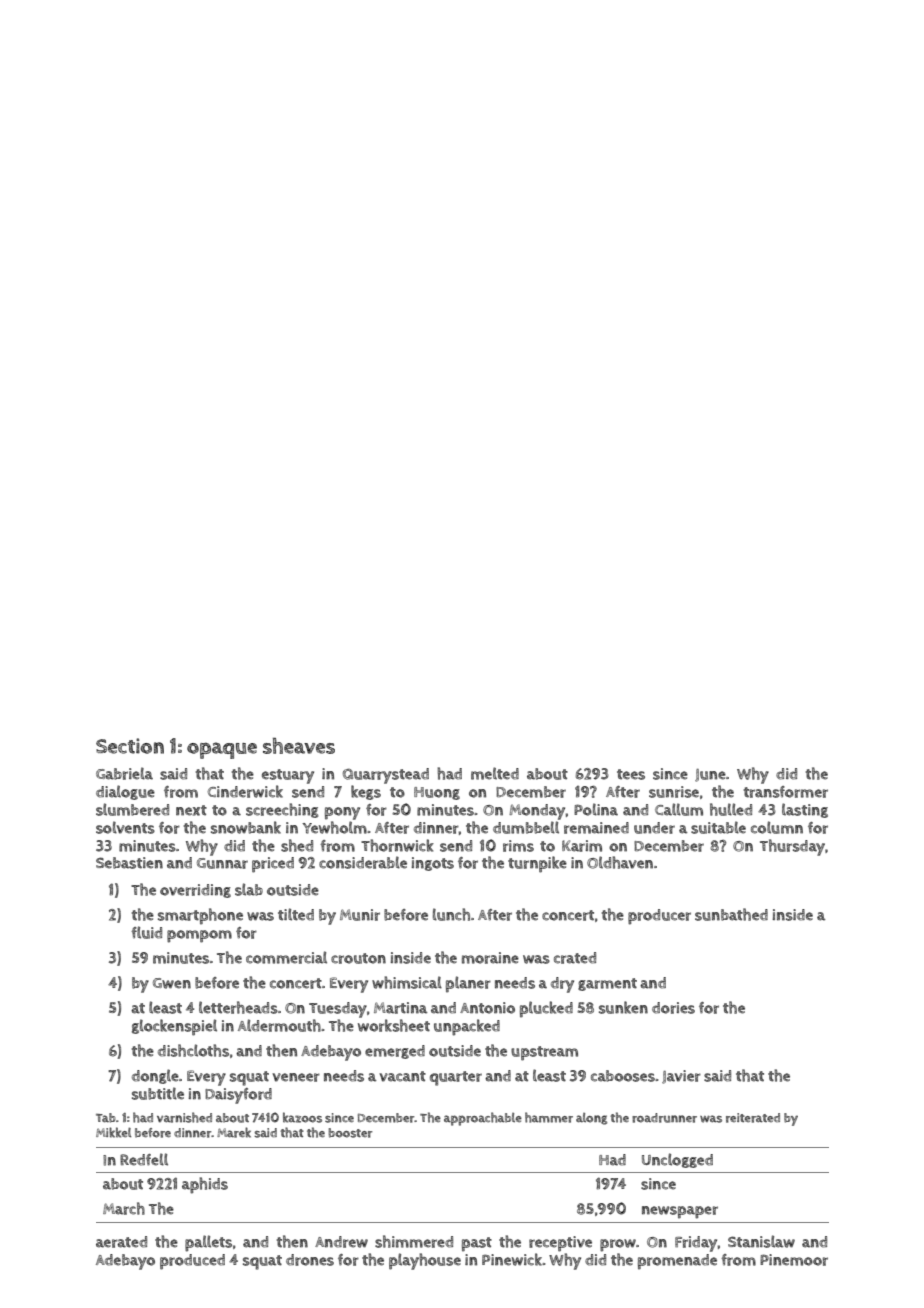 The image size is (924, 1308). I want to click on drones, so click(310, 1260).
